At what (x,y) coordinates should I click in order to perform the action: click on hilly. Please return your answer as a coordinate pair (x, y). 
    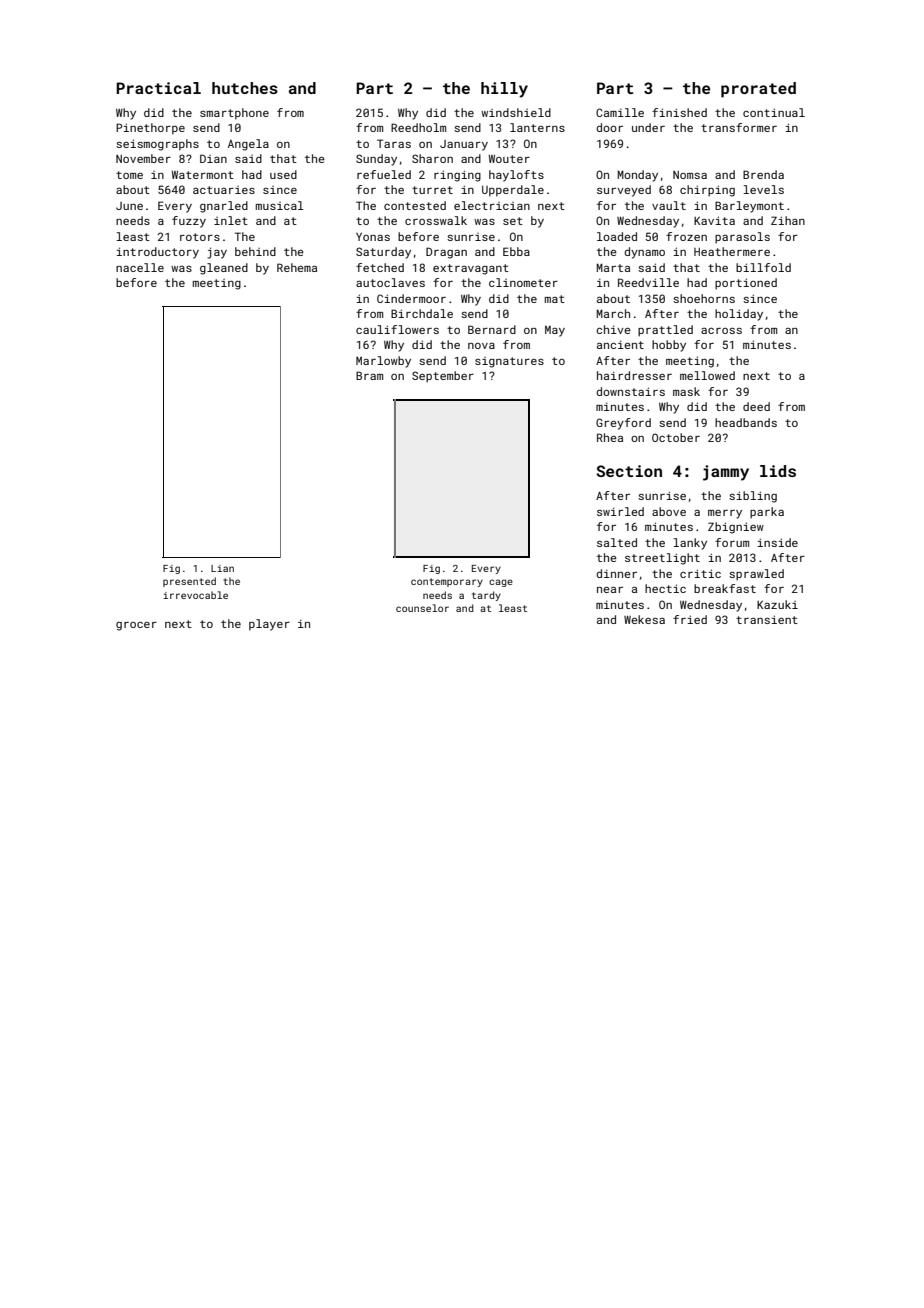
    Looking at the image, I should click on (504, 90).
